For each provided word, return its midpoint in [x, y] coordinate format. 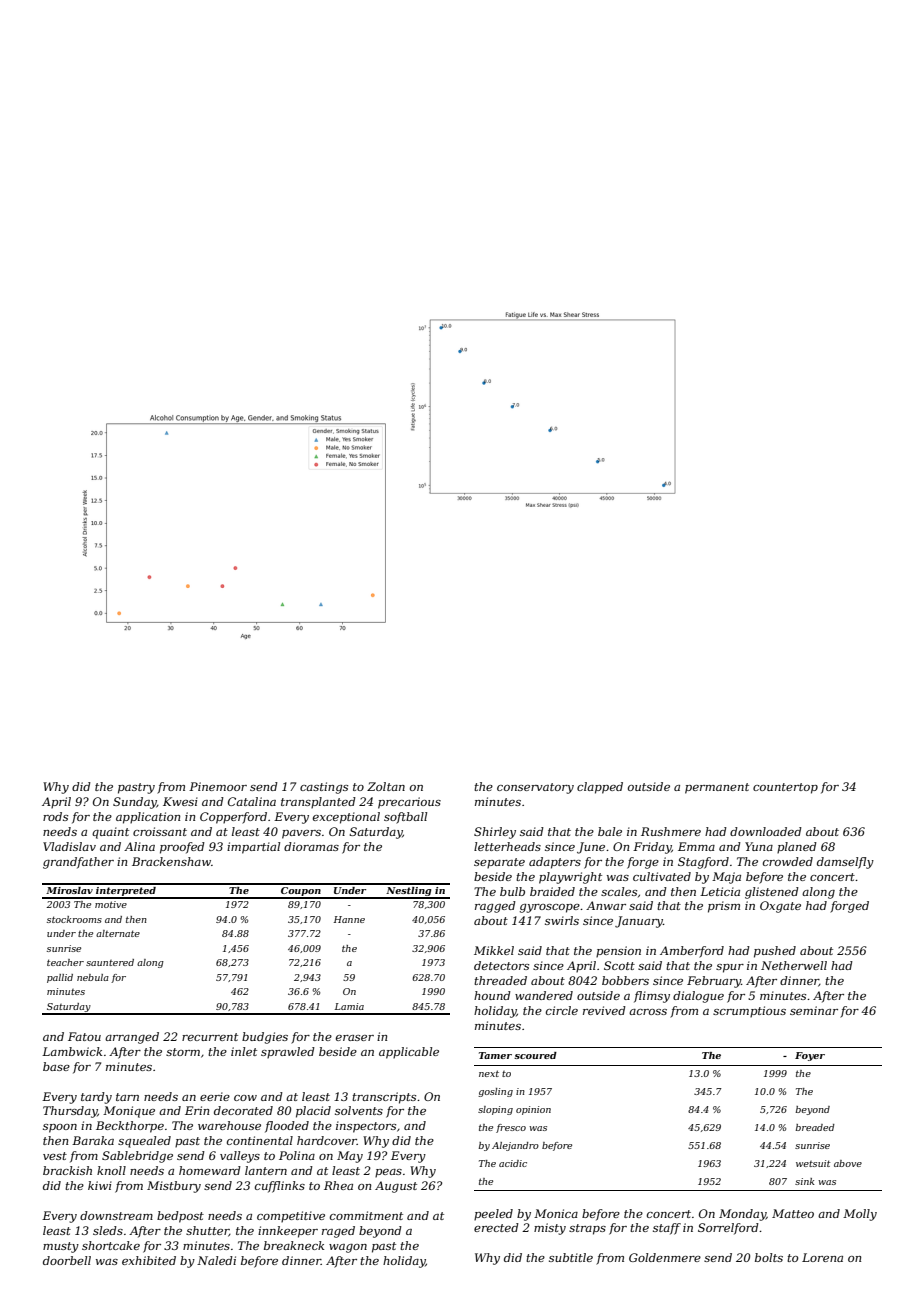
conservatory [535, 788]
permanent [717, 788]
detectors [501, 965]
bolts [769, 1257]
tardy [96, 1098]
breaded [815, 1127]
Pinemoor [218, 786]
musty [61, 1247]
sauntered [110, 962]
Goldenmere [665, 1257]
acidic [513, 1163]
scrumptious [749, 1012]
